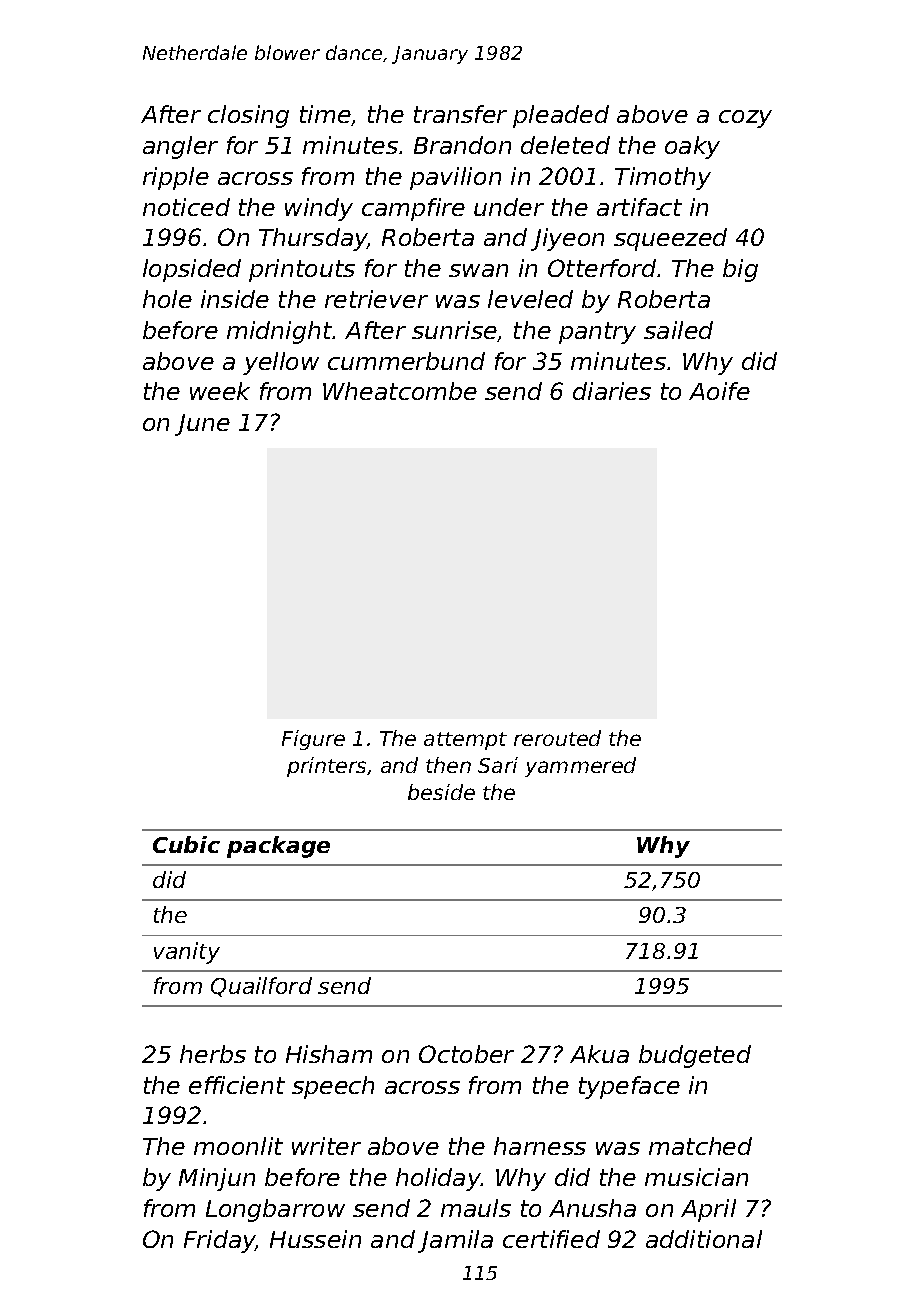  I want to click on diaries, so click(612, 391).
